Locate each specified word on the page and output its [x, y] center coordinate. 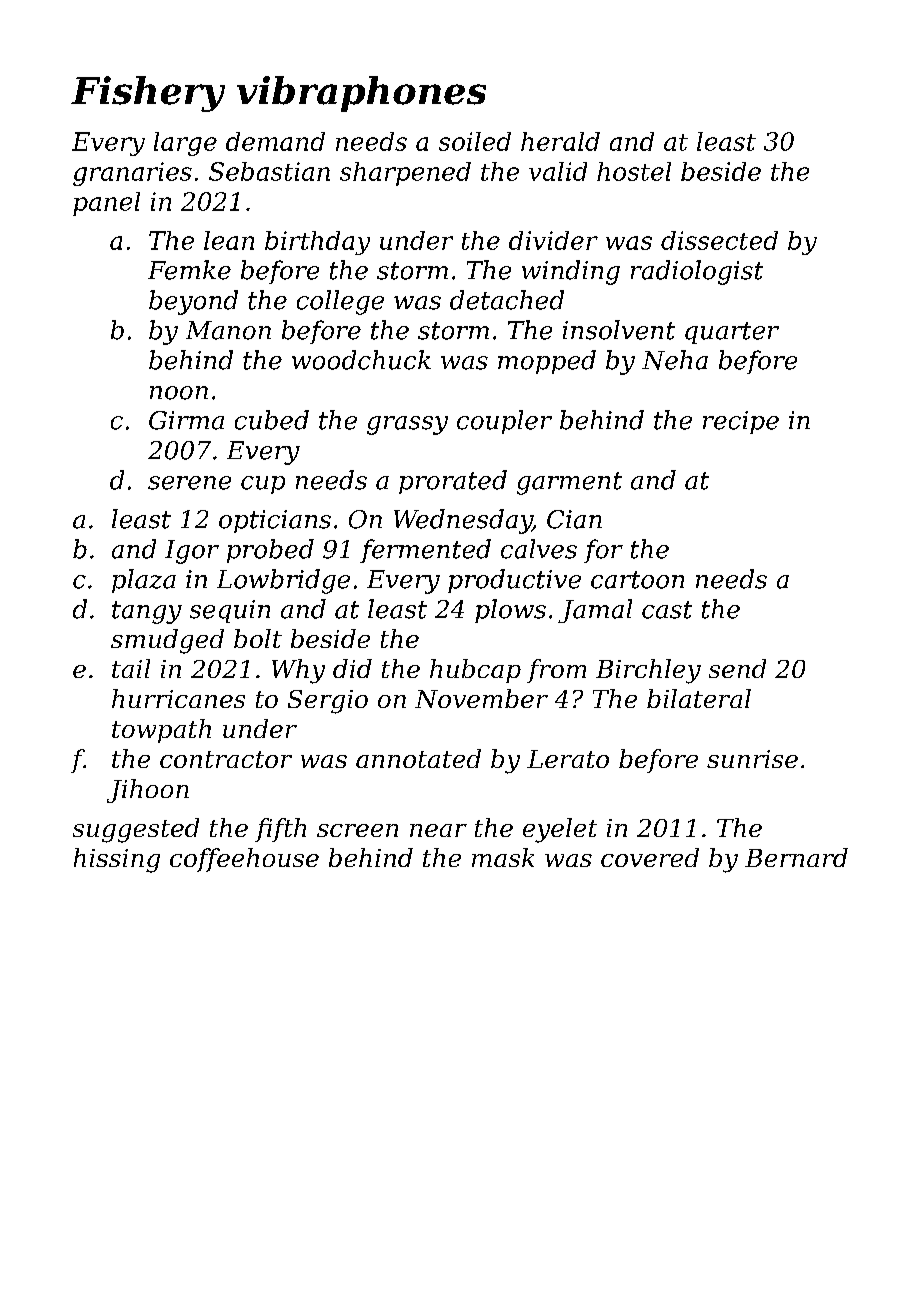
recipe [741, 422]
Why [298, 671]
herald [560, 141]
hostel [634, 171]
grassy [407, 425]
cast [667, 610]
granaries [132, 174]
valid [558, 171]
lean [229, 240]
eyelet [560, 830]
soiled [475, 141]
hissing [117, 860]
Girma [186, 420]
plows [510, 611]
